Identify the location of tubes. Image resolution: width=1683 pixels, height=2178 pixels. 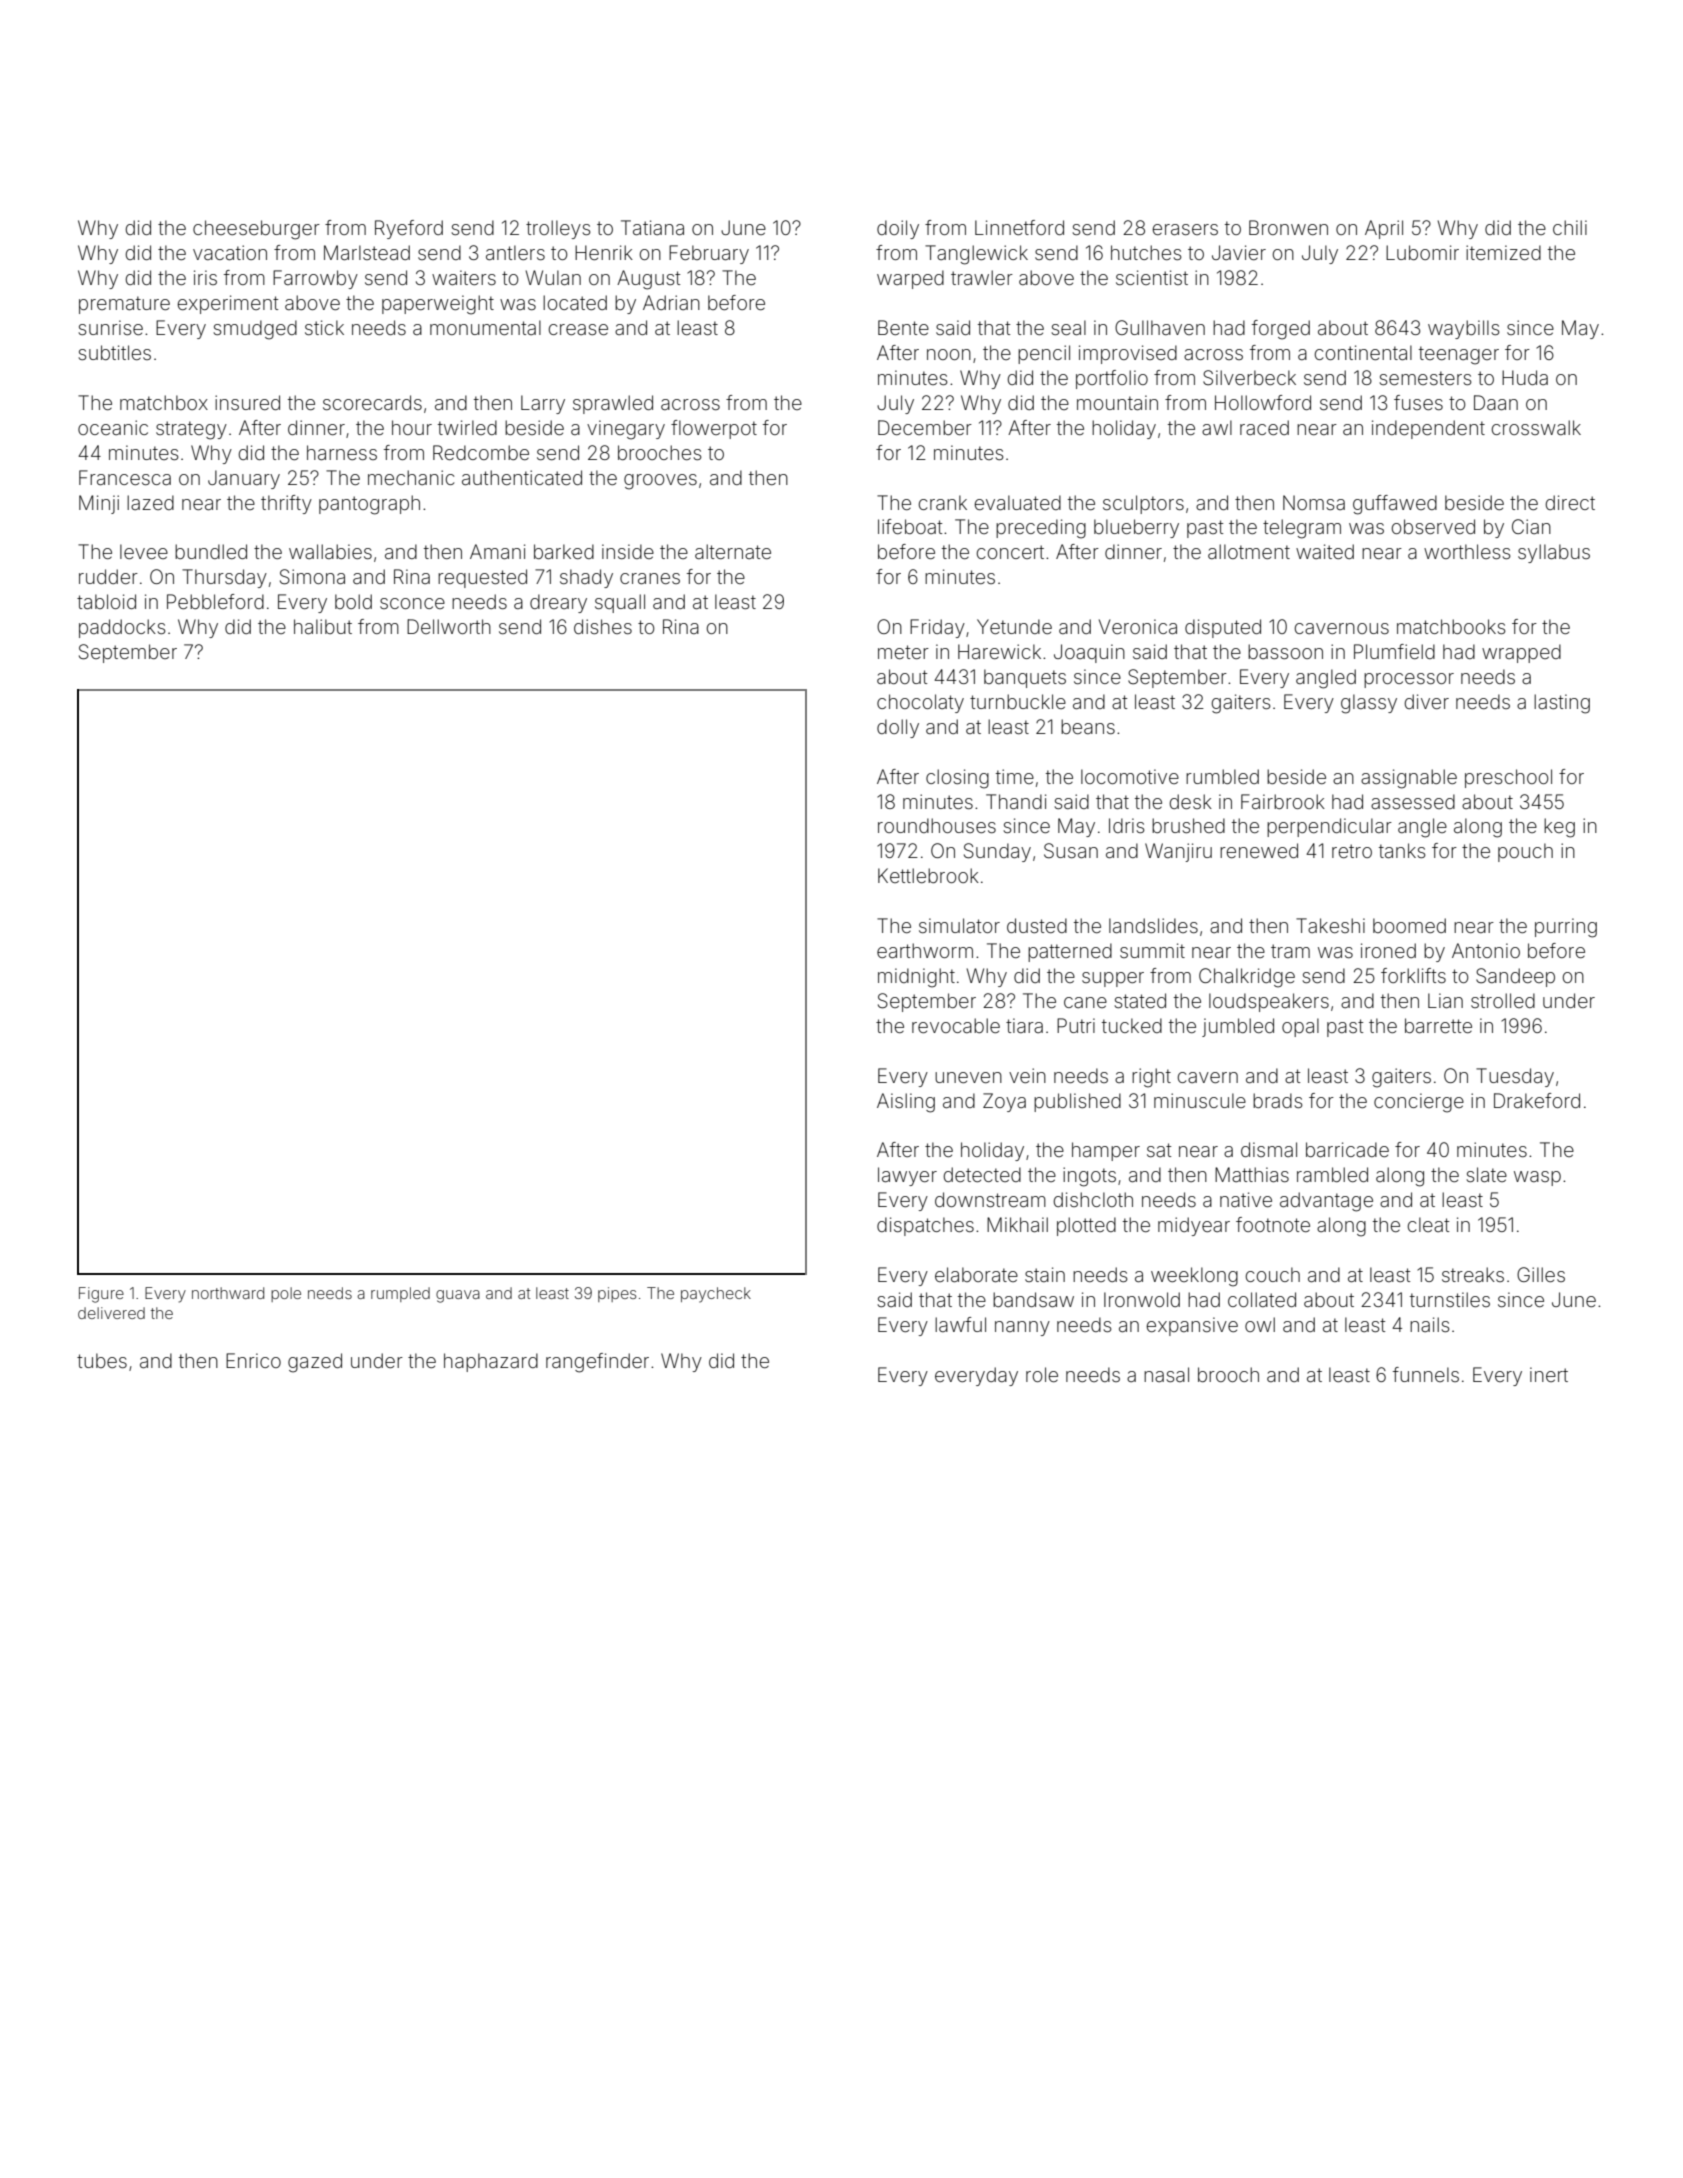
(102, 1360).
